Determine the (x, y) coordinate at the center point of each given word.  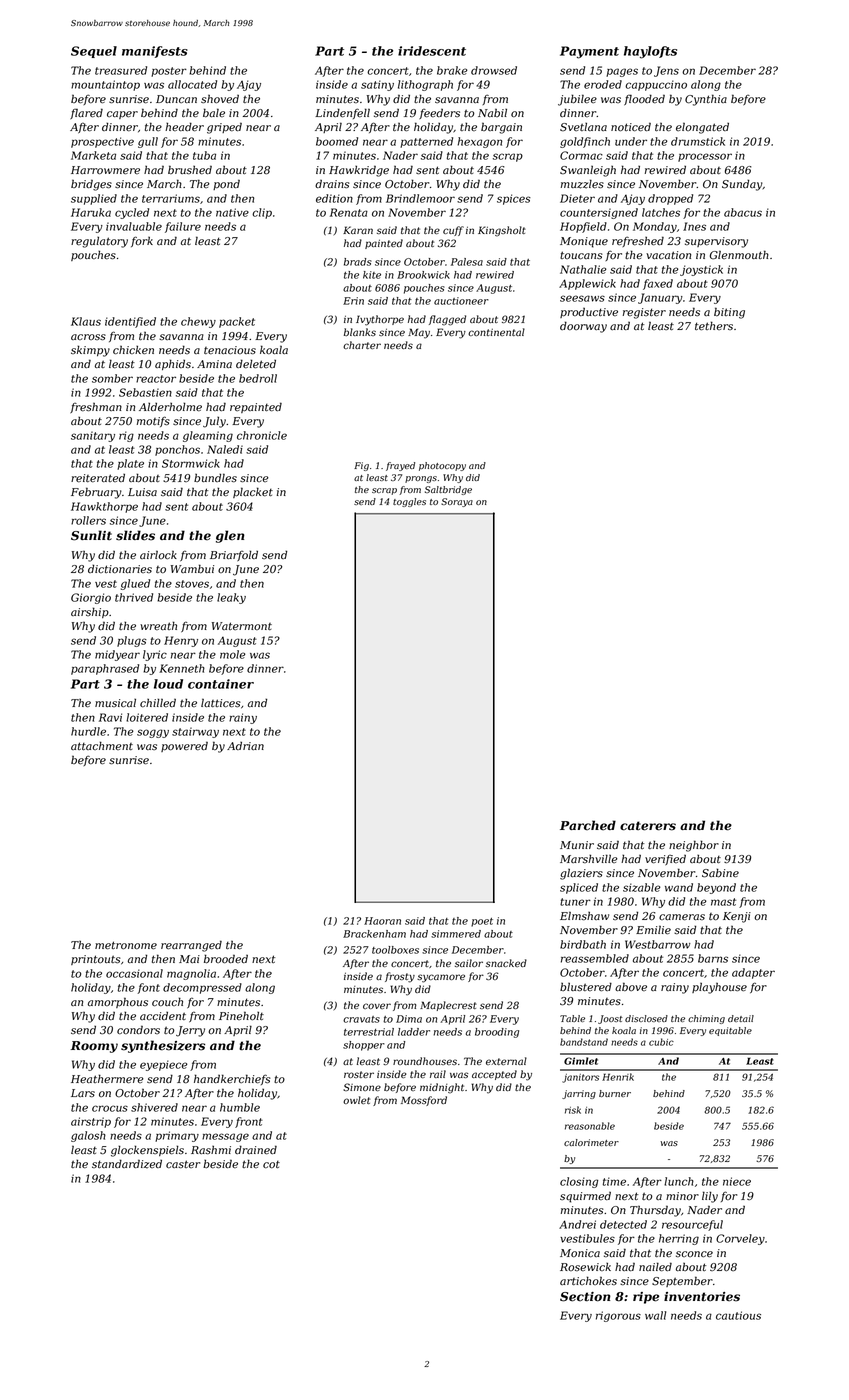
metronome (126, 945)
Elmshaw (584, 915)
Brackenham (374, 934)
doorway (583, 327)
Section (585, 1297)
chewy (198, 322)
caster (183, 1164)
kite (372, 275)
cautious (738, 1315)
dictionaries (120, 569)
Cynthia (706, 100)
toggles (409, 502)
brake (452, 70)
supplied (94, 199)
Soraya (457, 502)
